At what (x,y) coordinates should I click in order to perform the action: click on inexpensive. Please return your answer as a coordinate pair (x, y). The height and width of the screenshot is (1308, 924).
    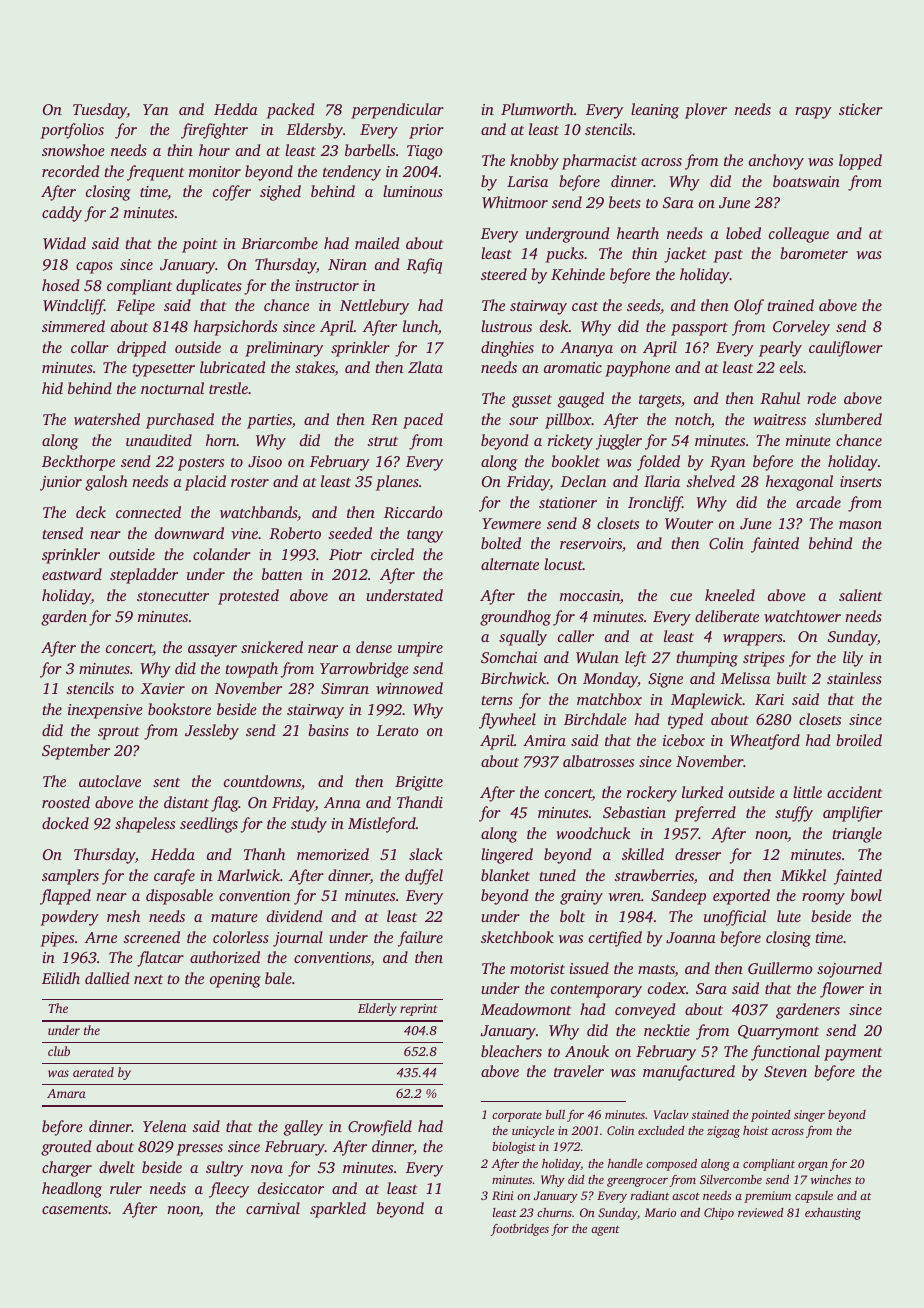
    Looking at the image, I should click on (105, 711).
